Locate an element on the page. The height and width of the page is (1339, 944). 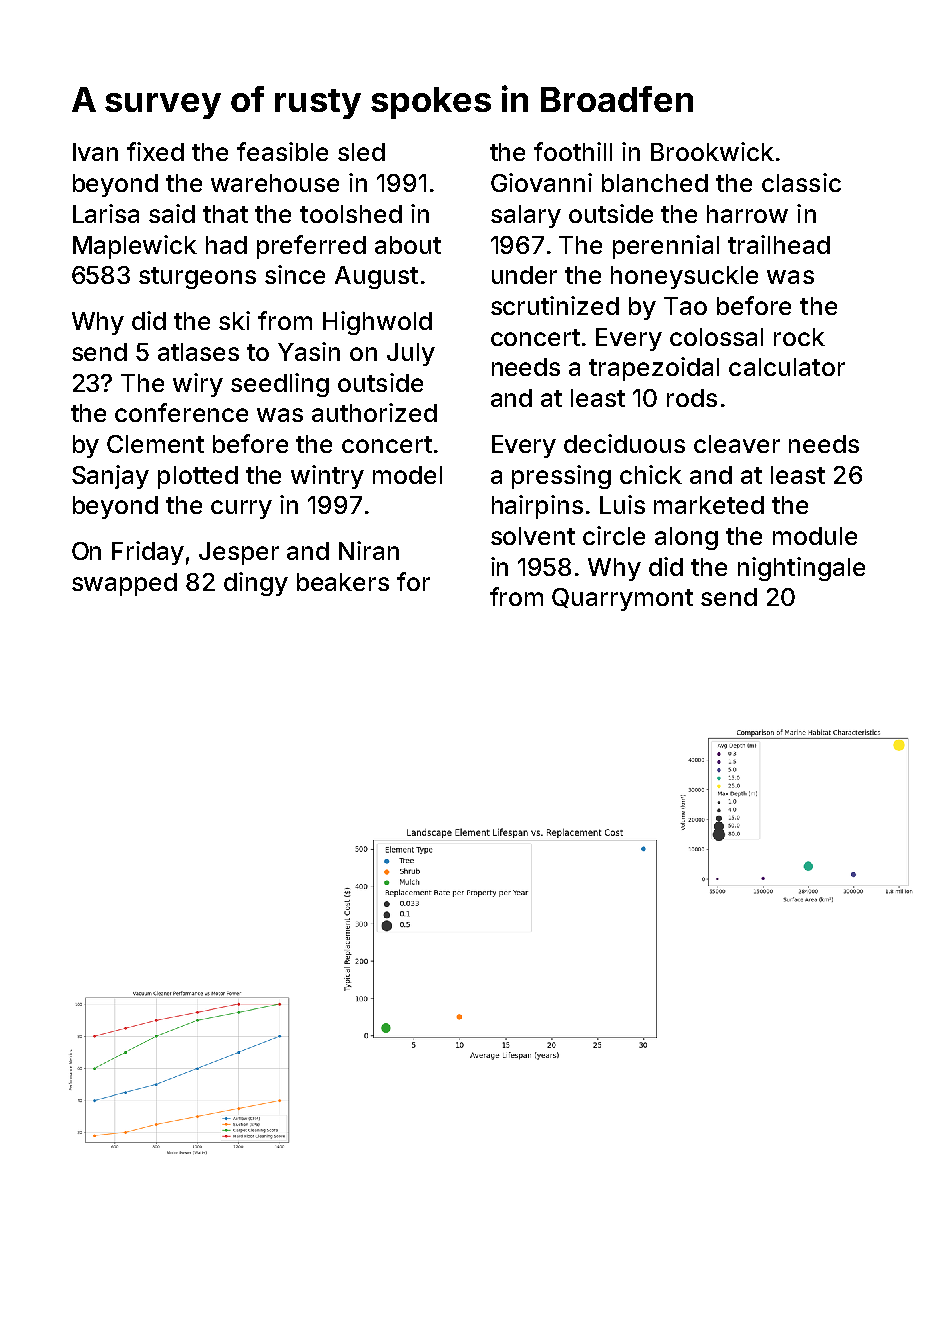
scrutinized is located at coordinates (555, 305).
